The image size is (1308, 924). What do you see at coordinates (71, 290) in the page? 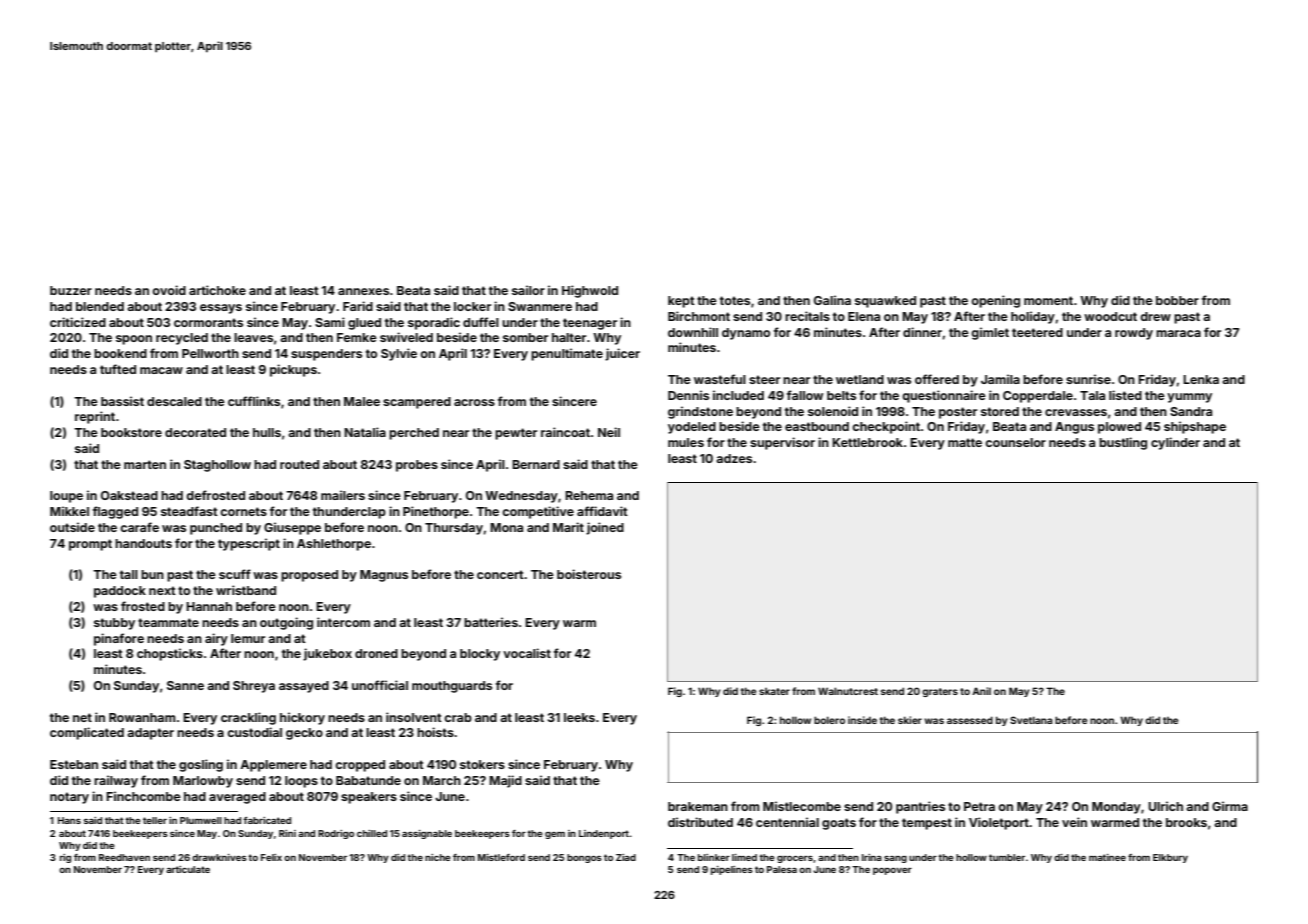
I see `buzzer` at bounding box center [71, 290].
